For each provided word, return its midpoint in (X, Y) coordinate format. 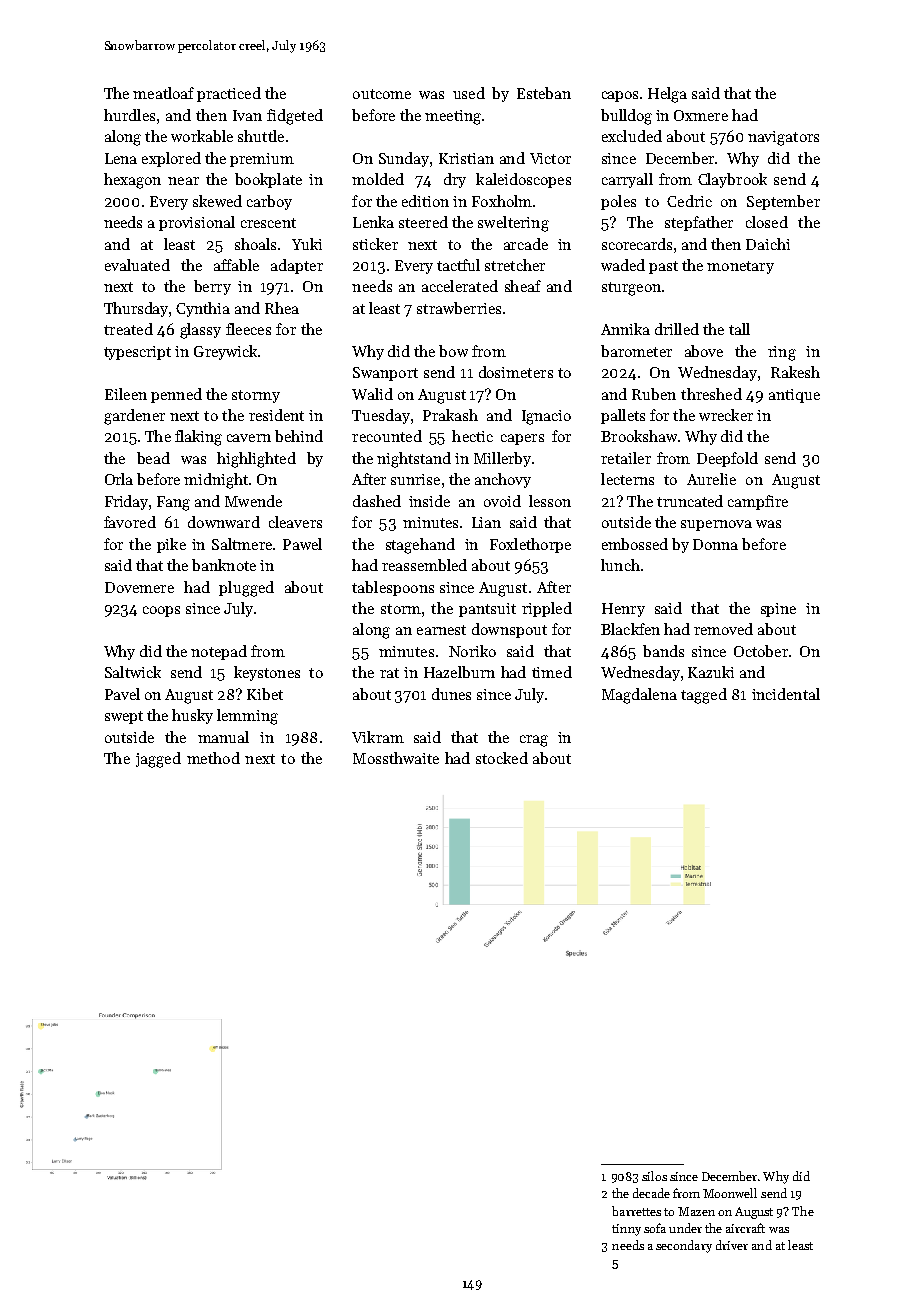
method (213, 758)
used (469, 93)
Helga (667, 95)
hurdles (129, 115)
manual (223, 737)
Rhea (282, 308)
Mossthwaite (396, 758)
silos (654, 1176)
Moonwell (730, 1193)
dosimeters (516, 372)
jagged (158, 760)
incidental (786, 694)
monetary (740, 267)
